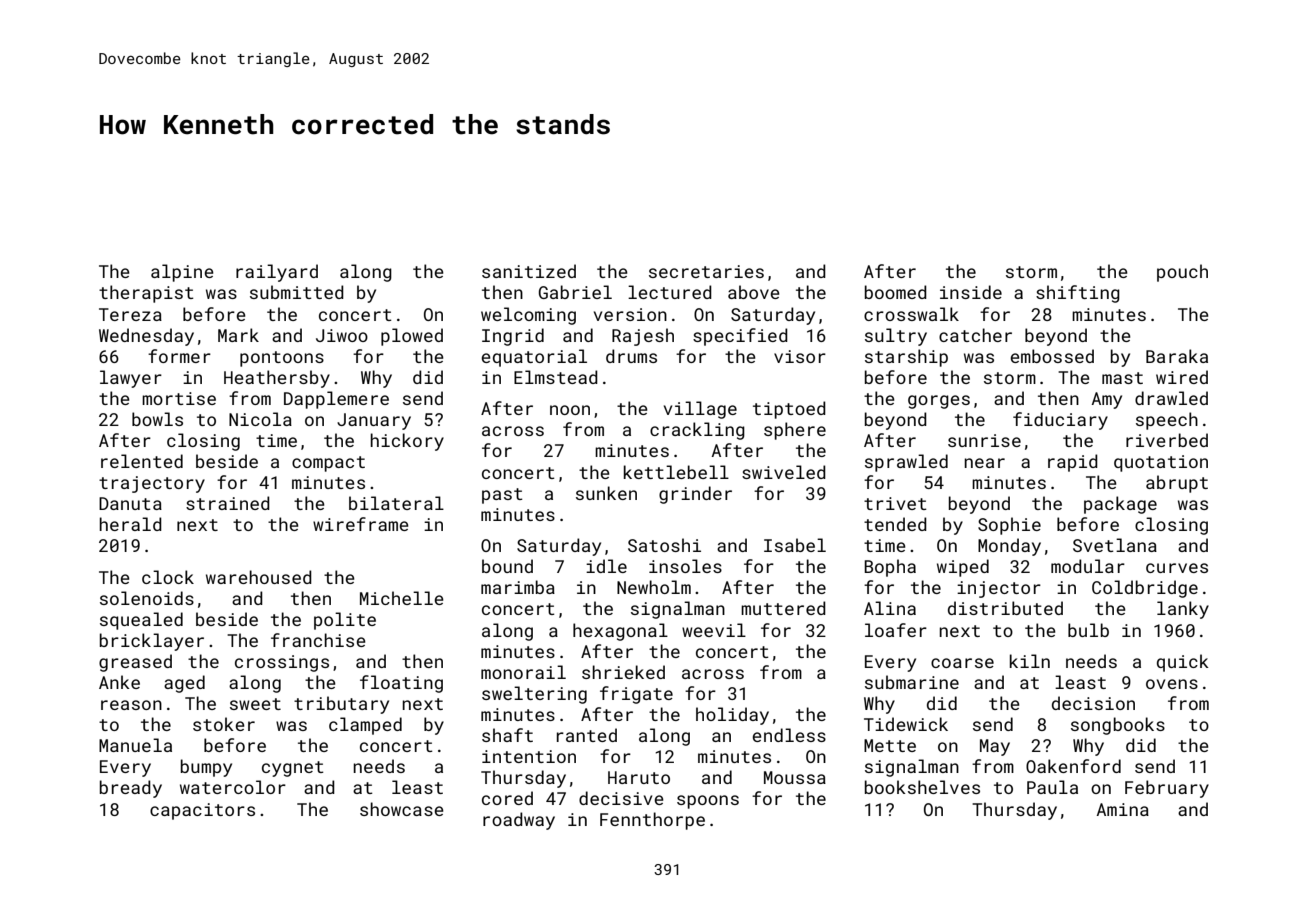 The width and height of the image is (1308, 924). Describe the element at coordinates (700, 410) in the image. I see `village` at that location.
